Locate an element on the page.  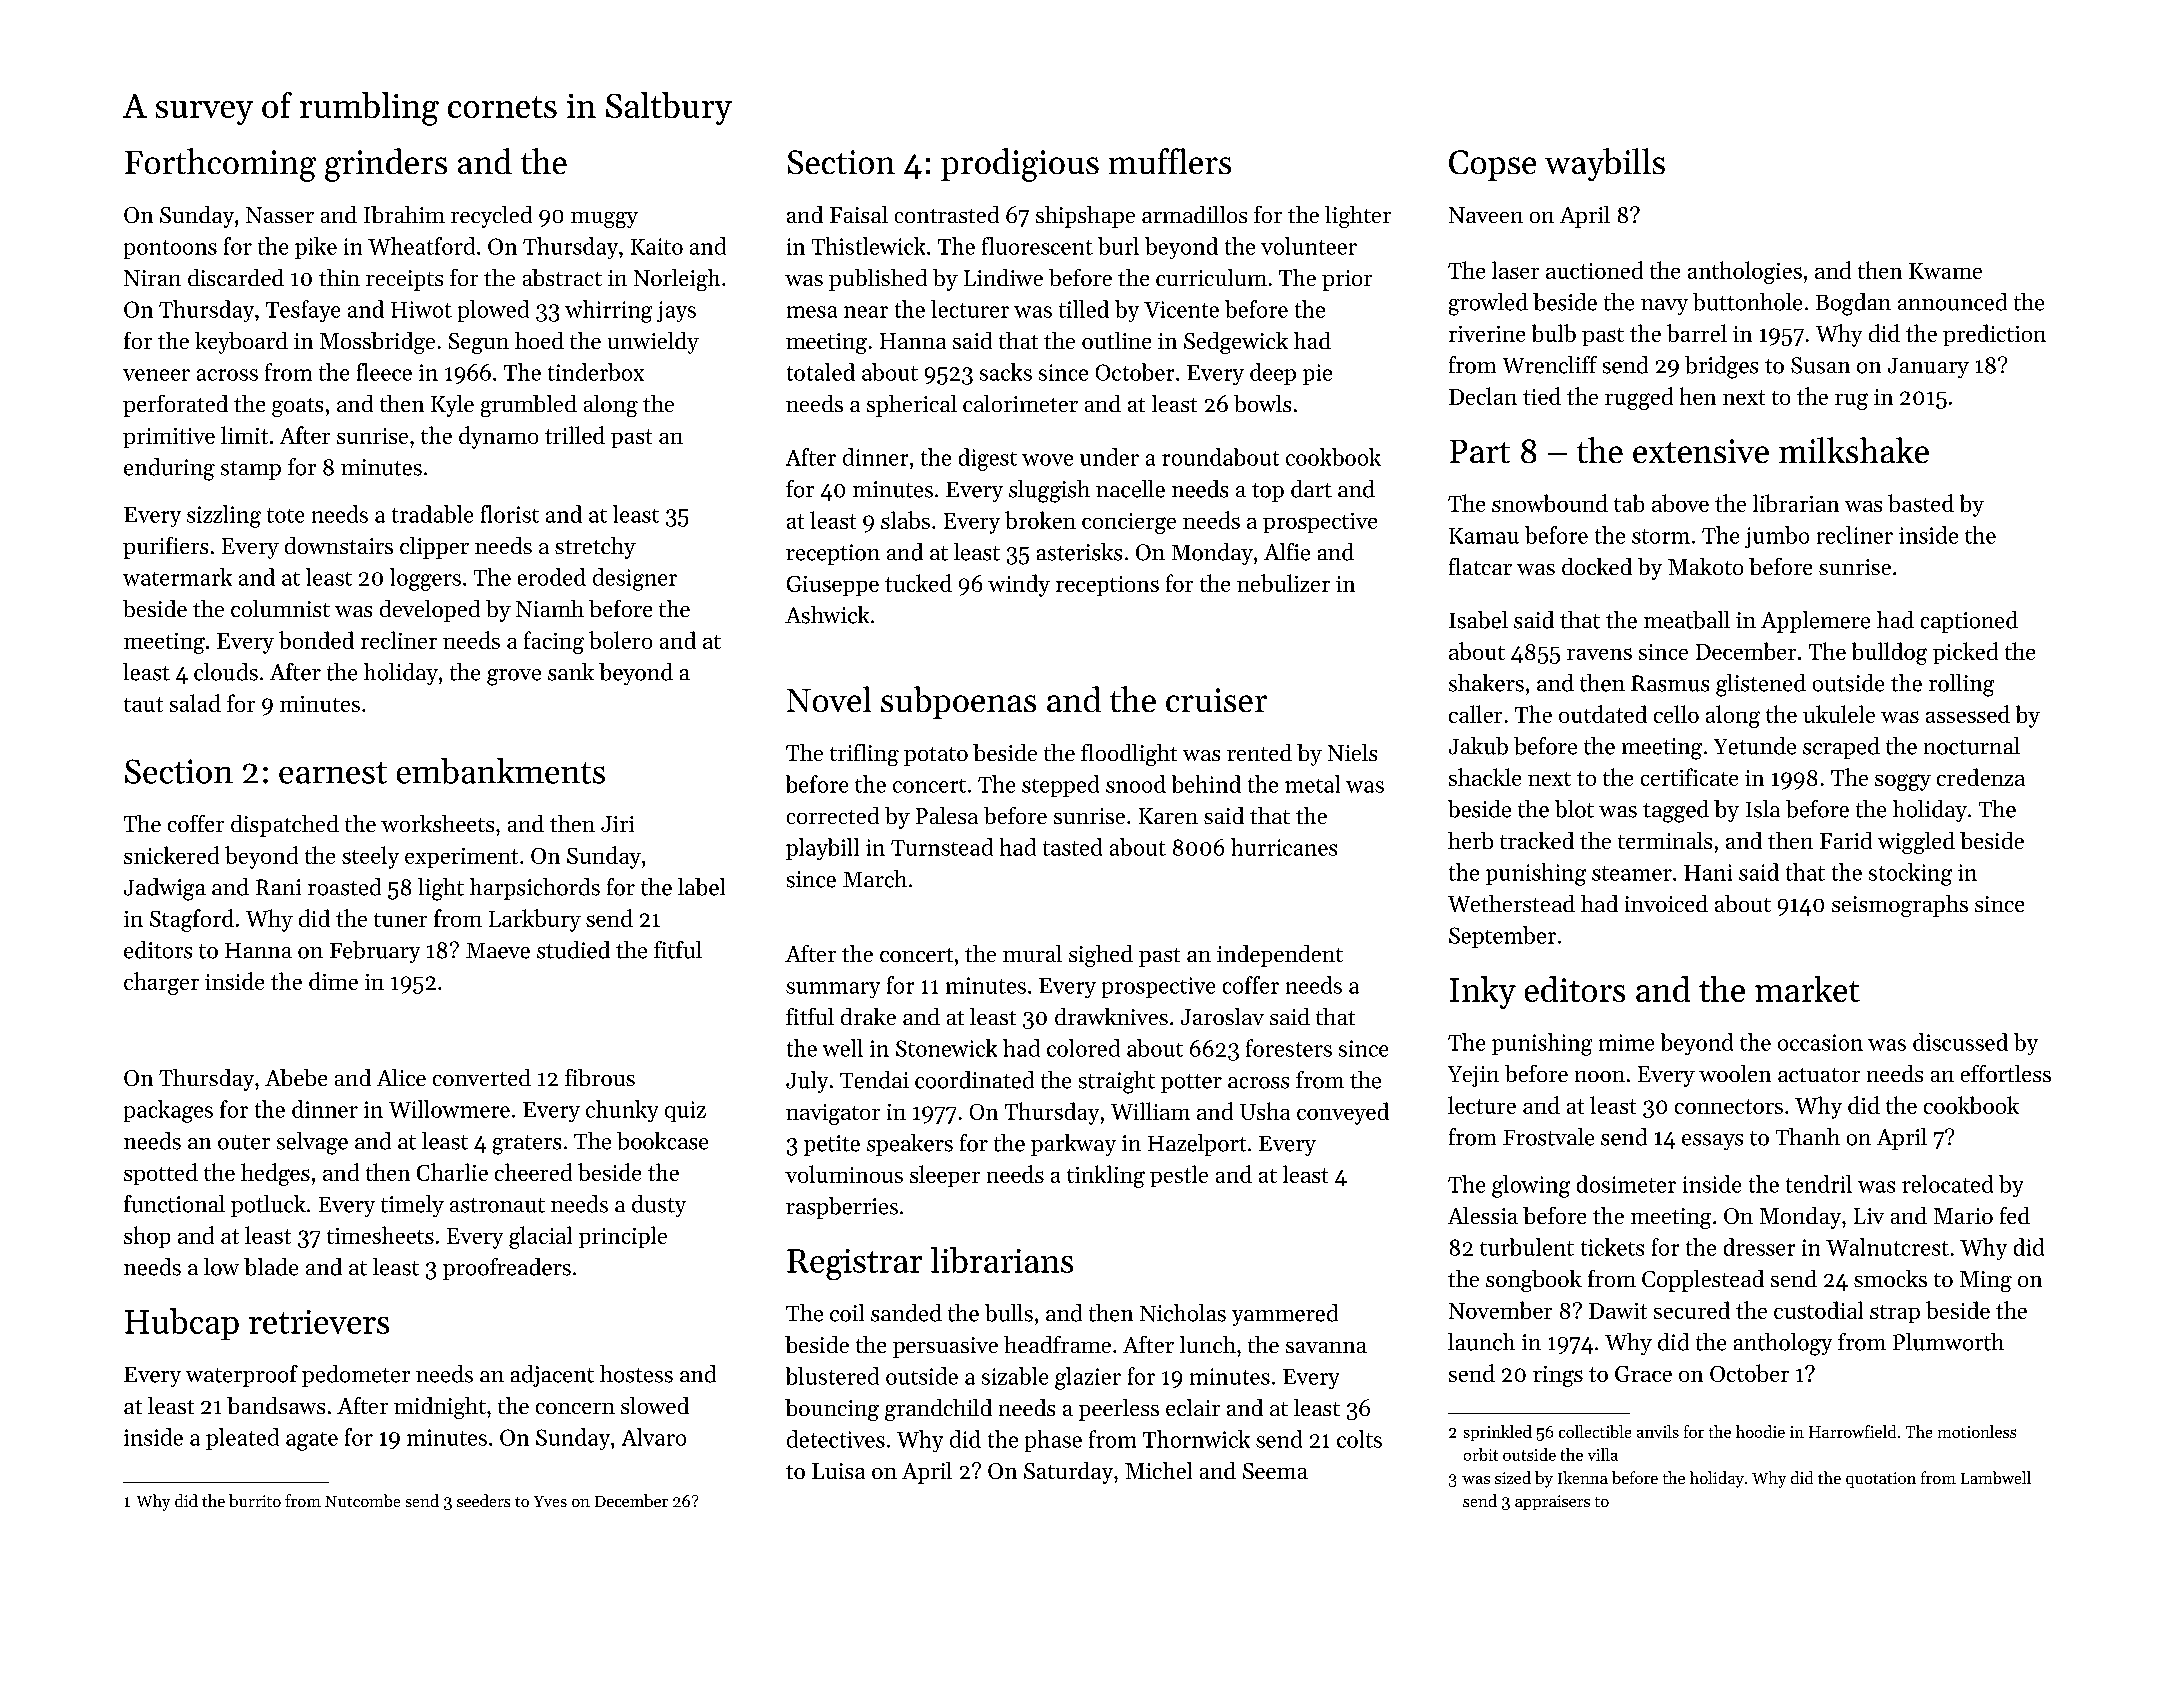
outline is located at coordinates (1116, 340).
